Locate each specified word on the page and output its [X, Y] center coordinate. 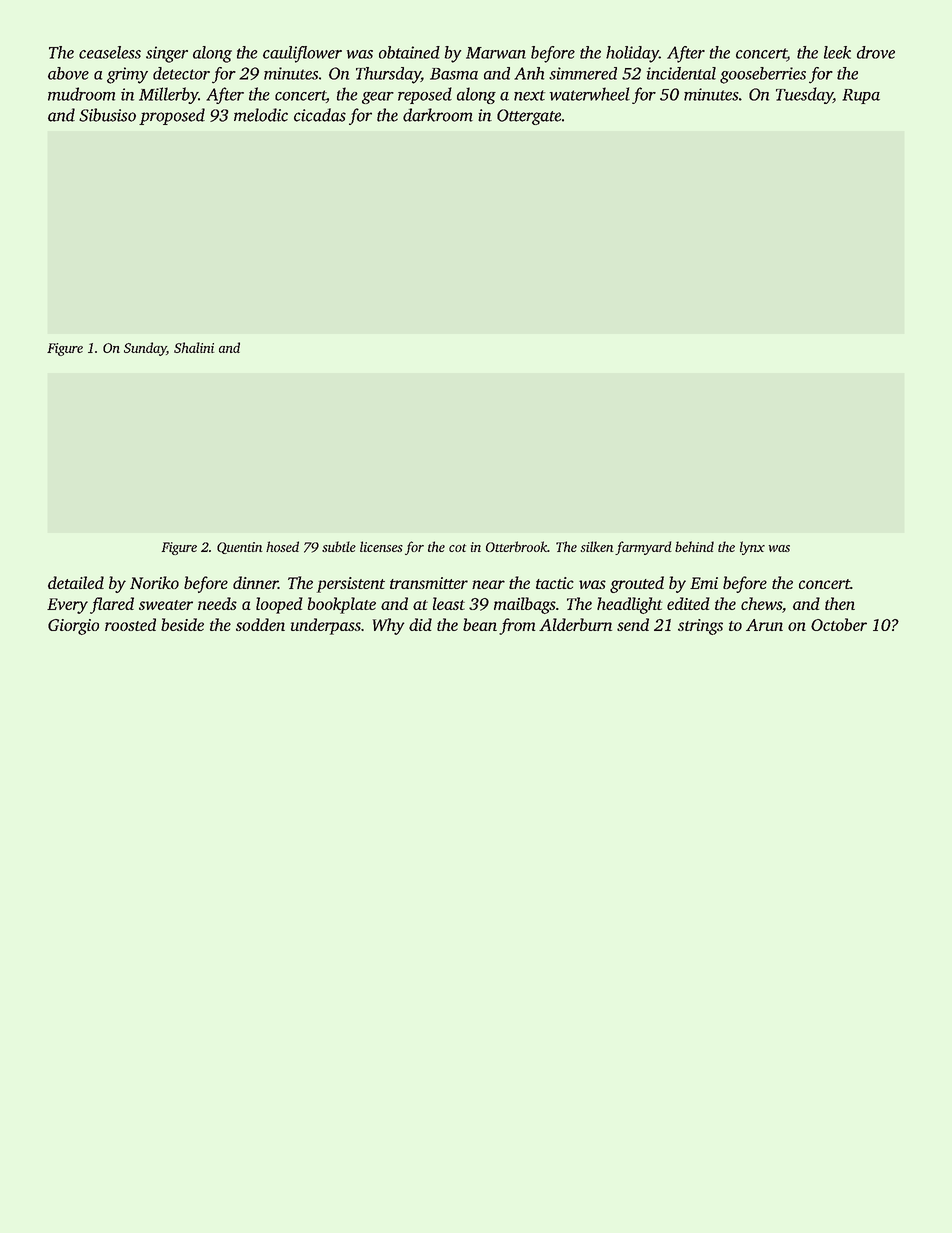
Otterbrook [516, 546]
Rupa [861, 96]
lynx [752, 548]
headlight [629, 605]
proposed [172, 116]
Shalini [194, 347]
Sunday [145, 349]
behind [694, 546]
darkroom [438, 115]
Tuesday [804, 95]
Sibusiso [107, 115]
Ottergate [529, 117]
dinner [255, 582]
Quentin [240, 548]
